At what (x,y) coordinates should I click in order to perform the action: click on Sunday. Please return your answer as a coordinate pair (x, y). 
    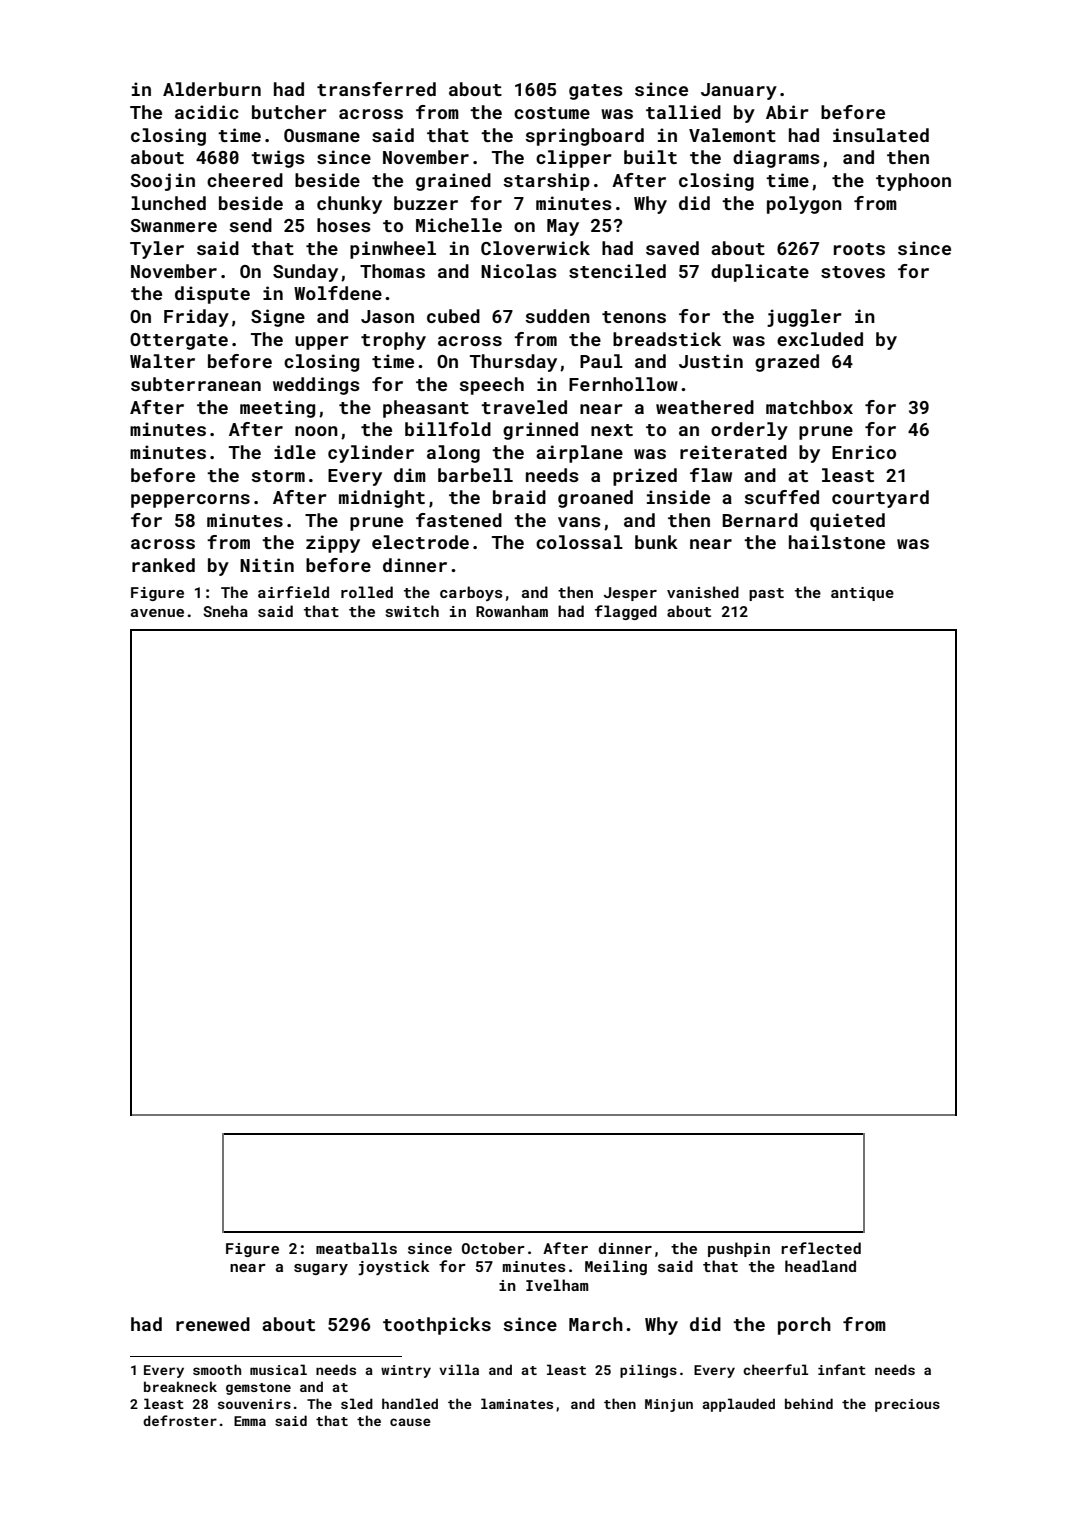
    Looking at the image, I should click on (305, 273).
